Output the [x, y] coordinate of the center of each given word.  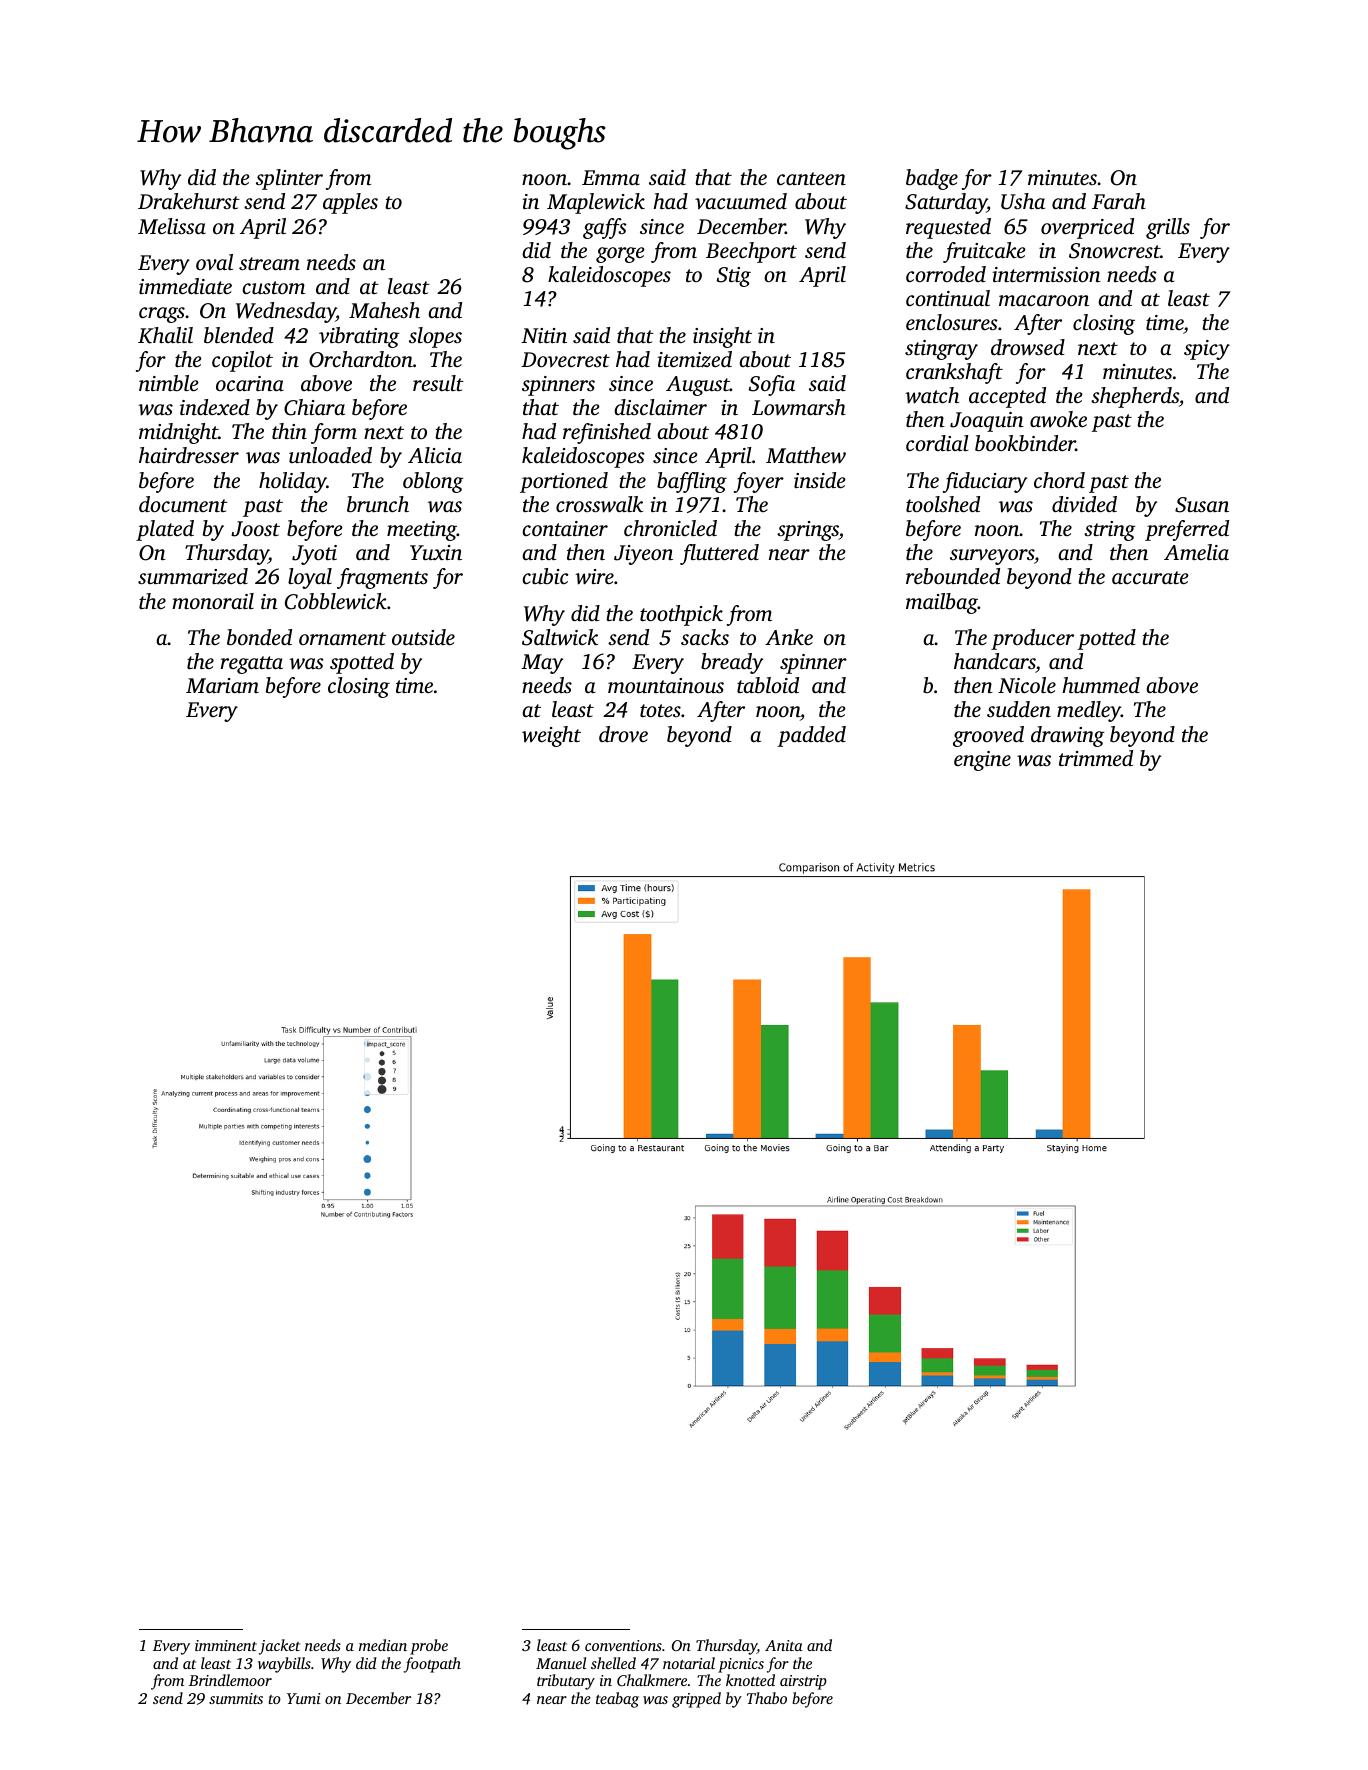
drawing [1068, 736]
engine [982, 761]
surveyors [992, 557]
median [383, 1645]
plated [165, 530]
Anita [784, 1645]
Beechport [751, 252]
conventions [623, 1645]
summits [236, 1698]
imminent [226, 1645]
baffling [692, 482]
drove [623, 734]
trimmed [1096, 758]
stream [269, 263]
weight [551, 736]
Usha [1023, 201]
